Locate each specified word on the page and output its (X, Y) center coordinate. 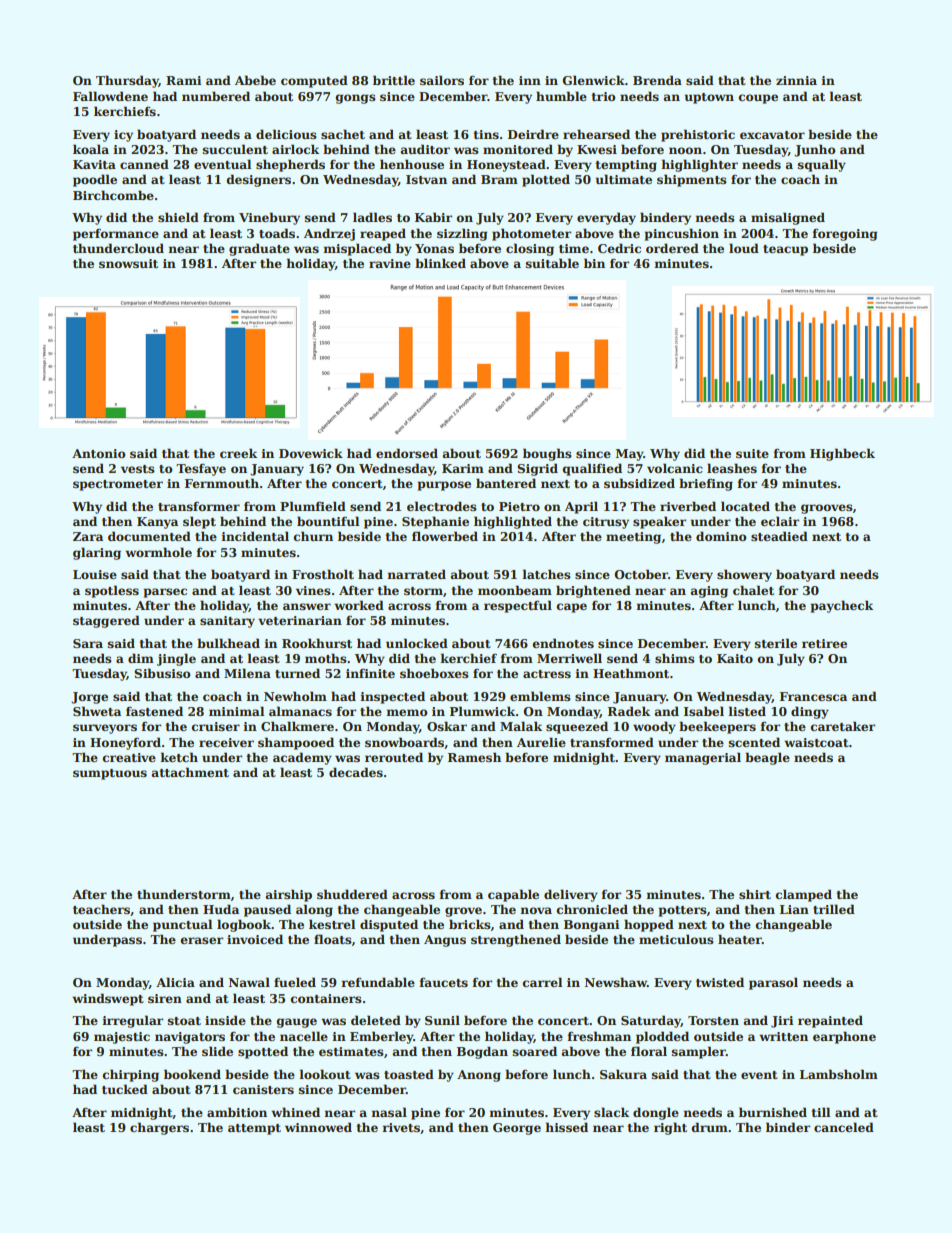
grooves (827, 509)
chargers (159, 1128)
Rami (183, 80)
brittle (394, 80)
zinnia (796, 80)
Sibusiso (162, 673)
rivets (401, 1127)
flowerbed (445, 536)
